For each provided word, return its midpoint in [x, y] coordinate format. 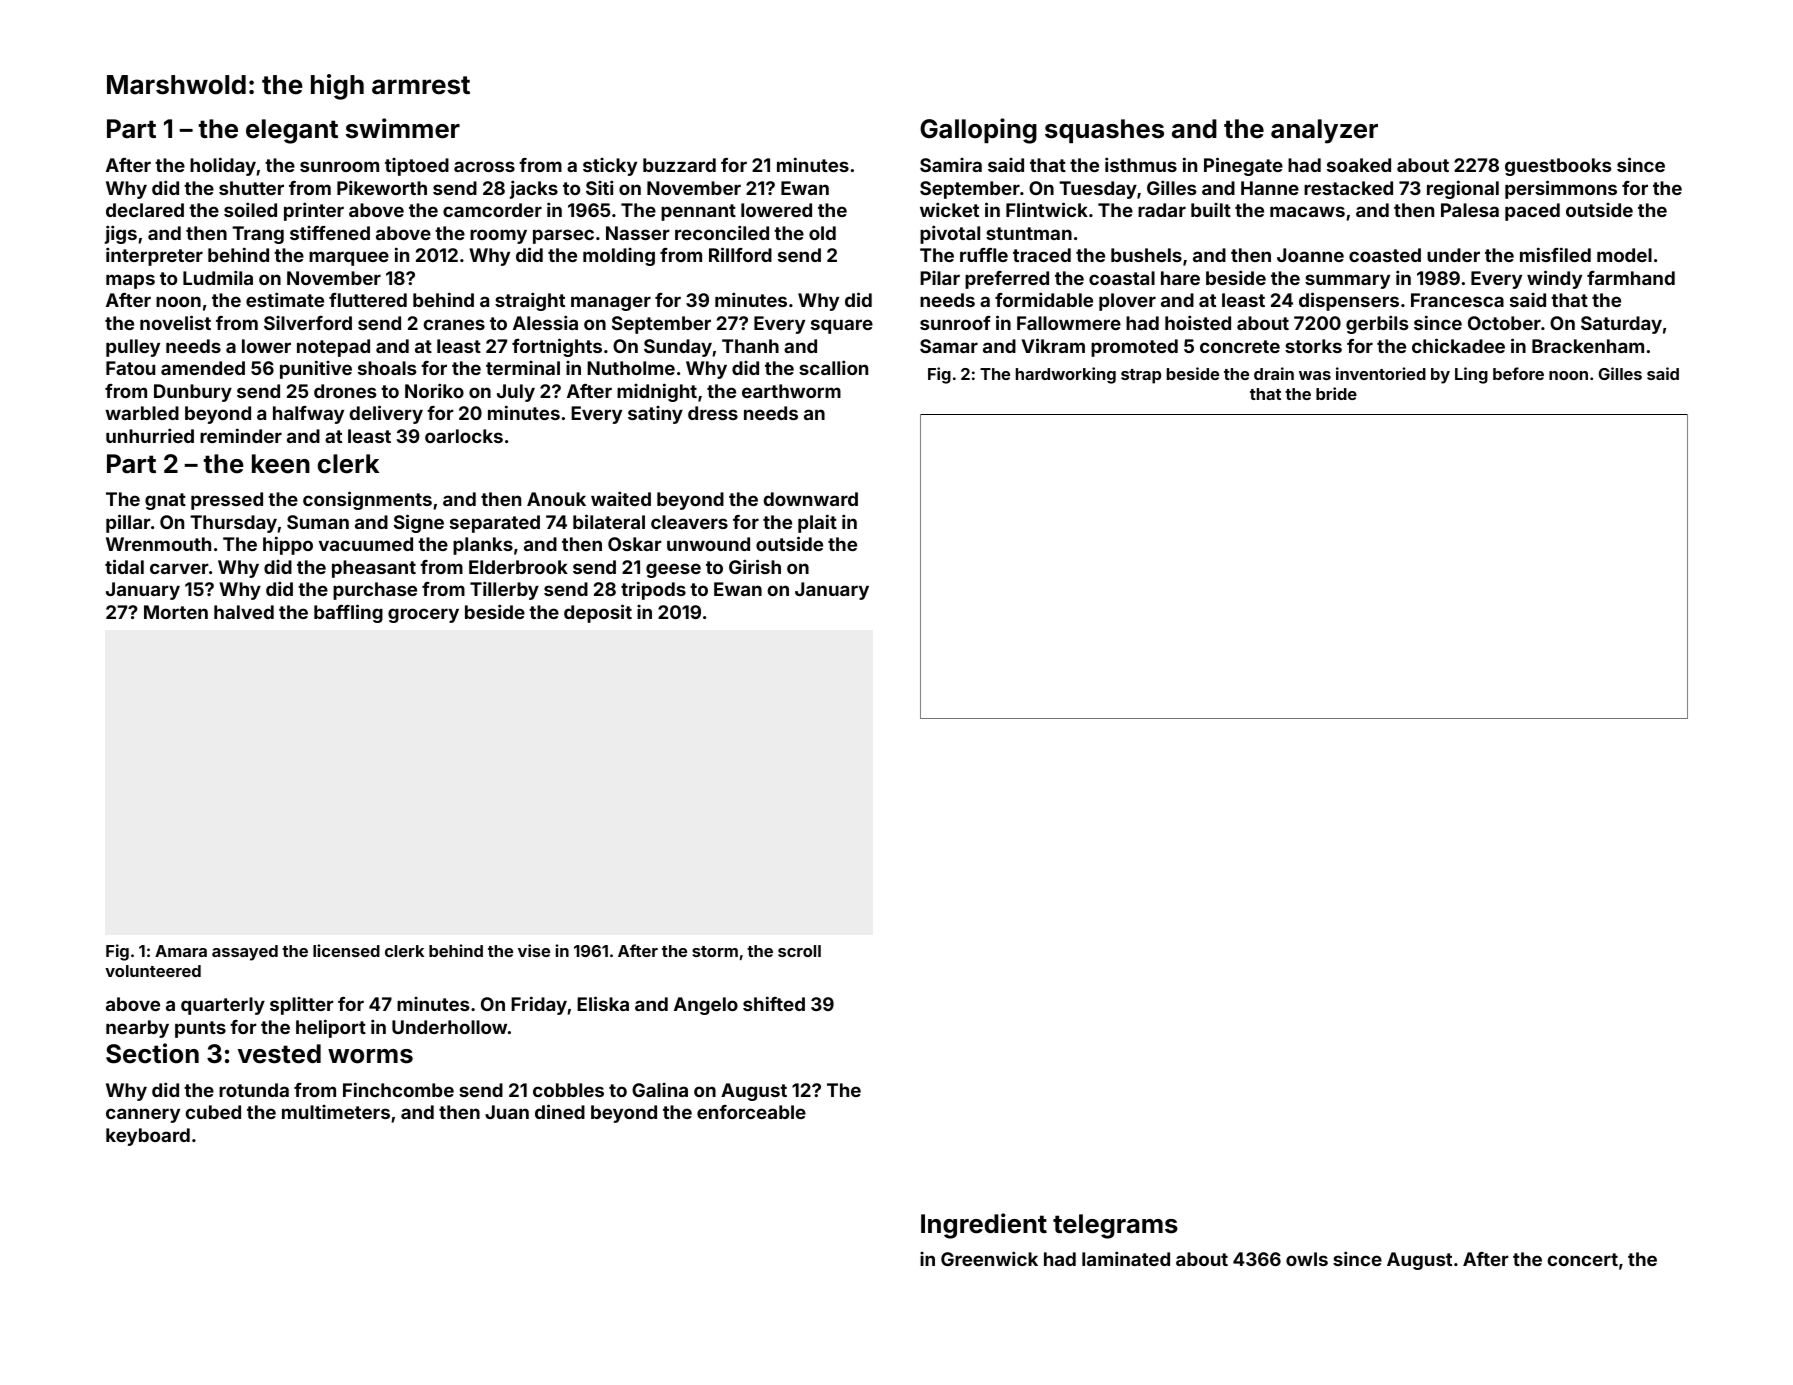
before [1518, 373]
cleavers [689, 522]
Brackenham [1588, 346]
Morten [176, 612]
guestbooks [1558, 167]
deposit [598, 613]
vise [534, 950]
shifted [774, 1003]
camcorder [492, 210]
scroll [799, 951]
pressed [227, 501]
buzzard [679, 165]
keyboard [148, 1137]
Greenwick [989, 1258]
